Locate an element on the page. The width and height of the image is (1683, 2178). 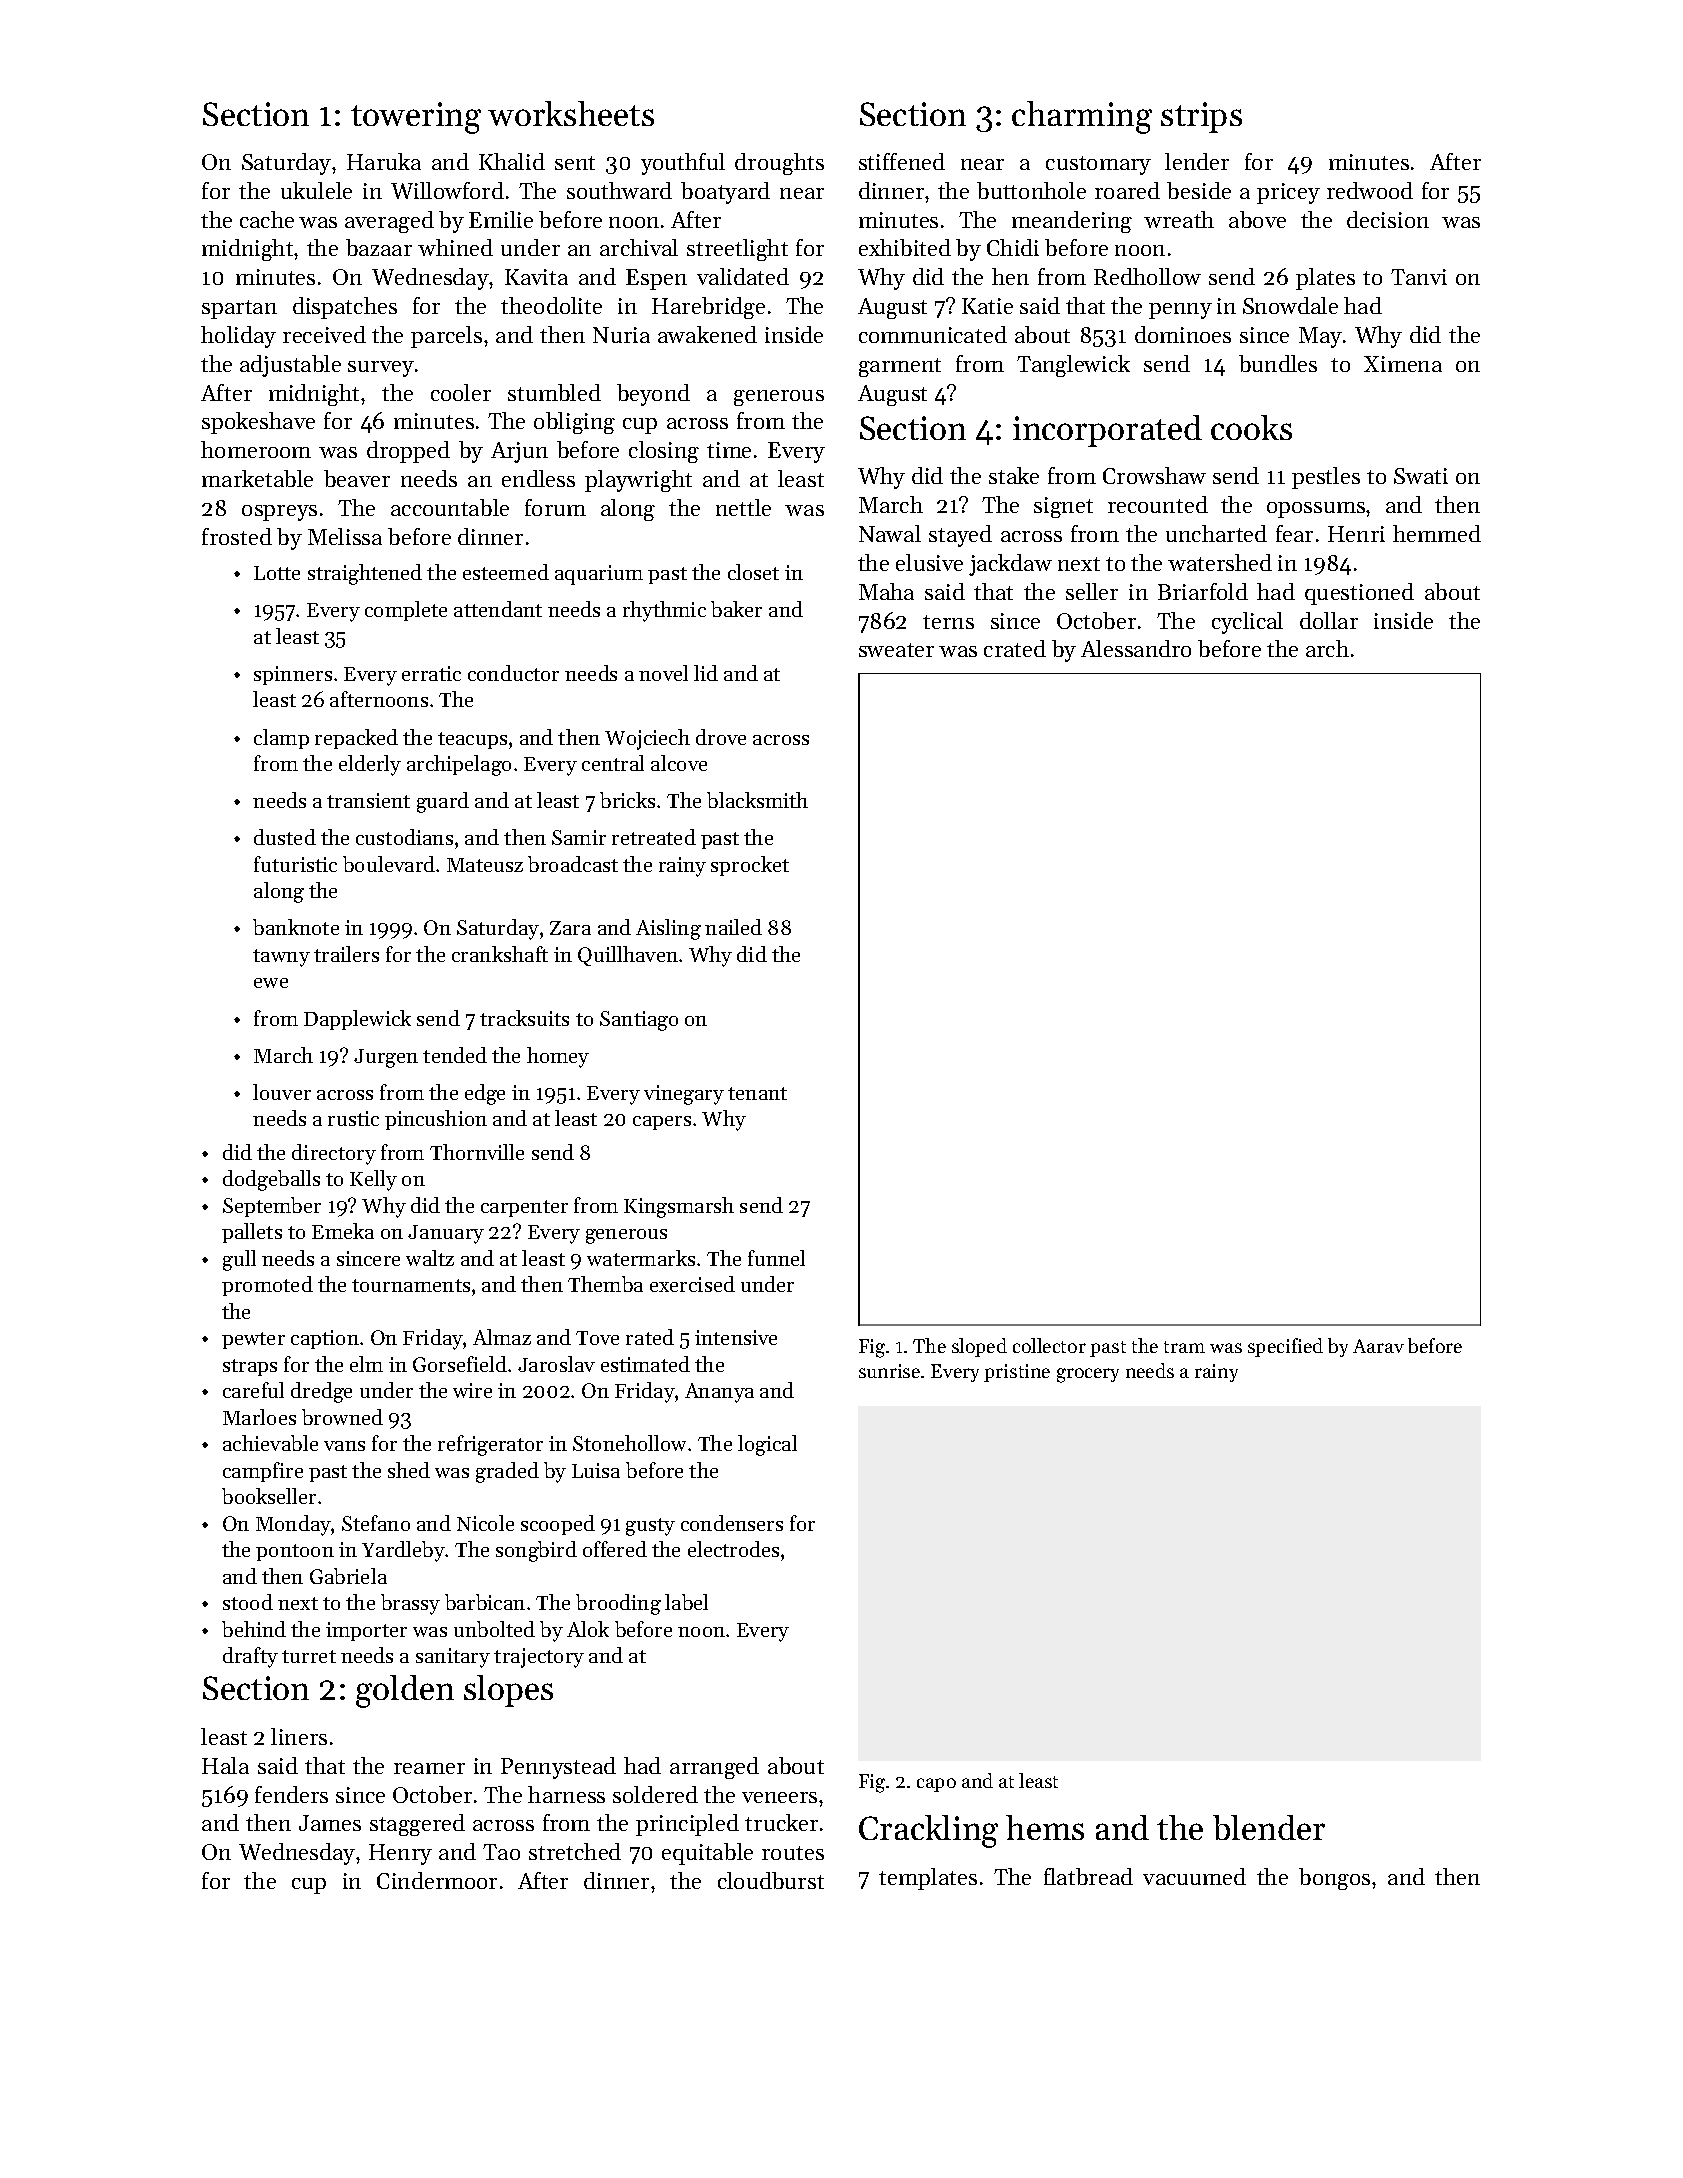
elderly is located at coordinates (370, 765).
